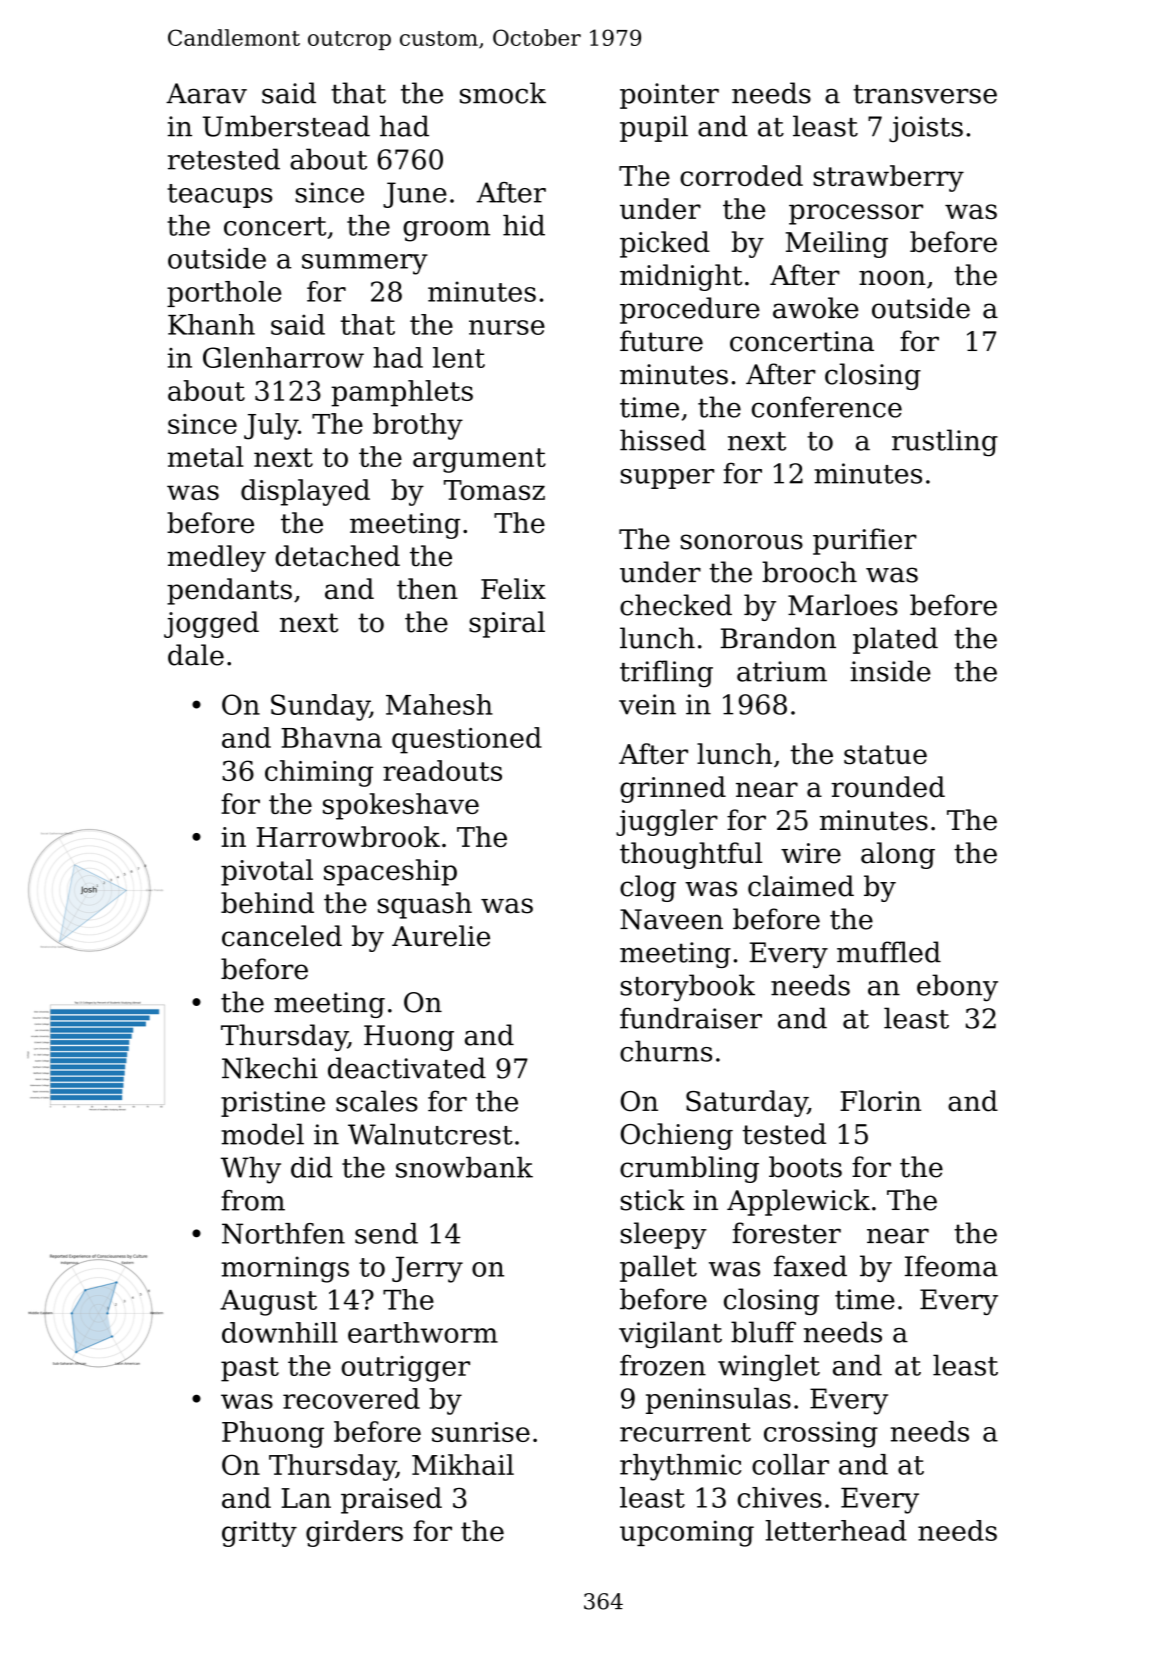 The width and height of the document is (1165, 1654). What do you see at coordinates (337, 556) in the document?
I see `detached` at bounding box center [337, 556].
